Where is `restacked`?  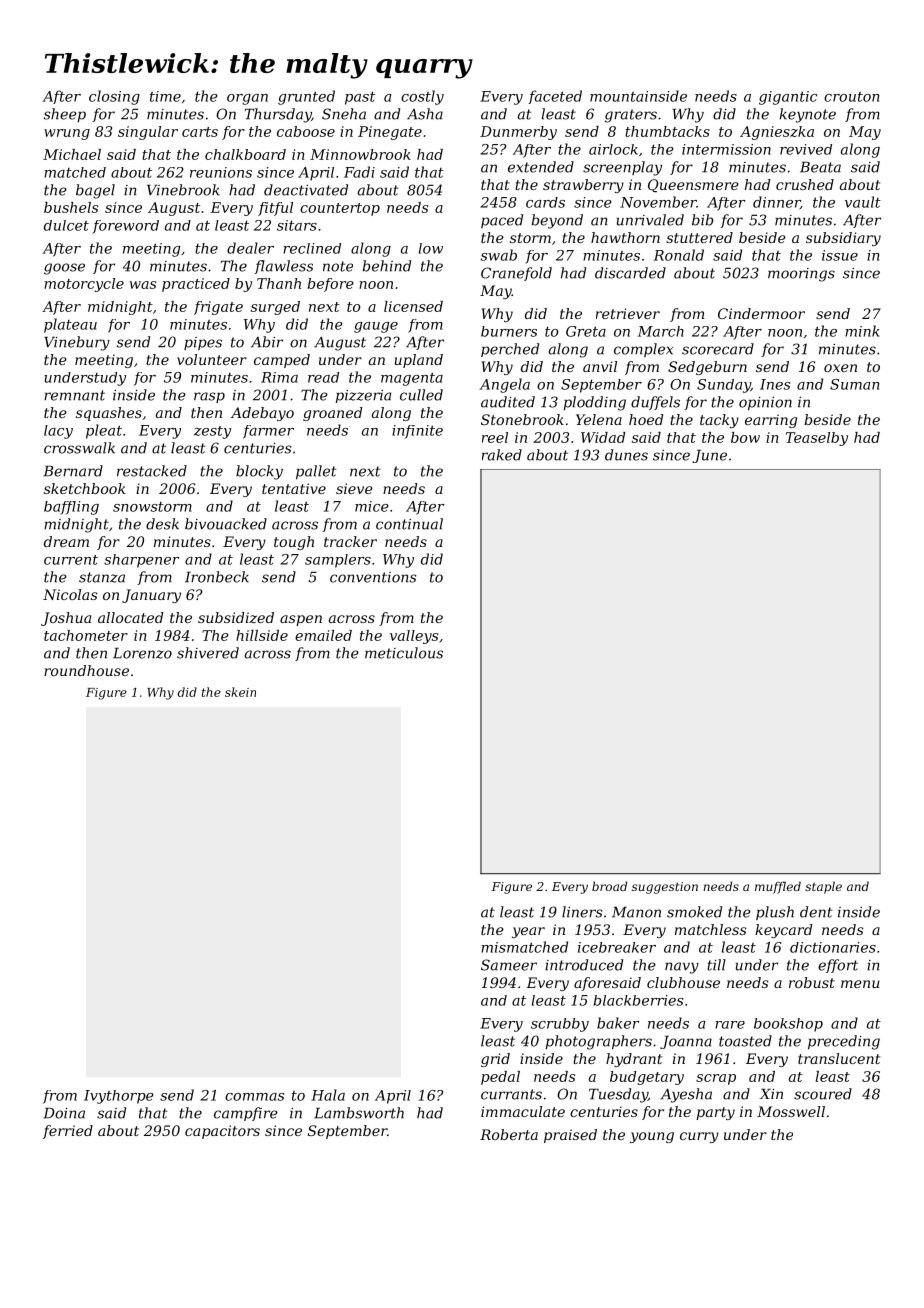 restacked is located at coordinates (152, 471).
